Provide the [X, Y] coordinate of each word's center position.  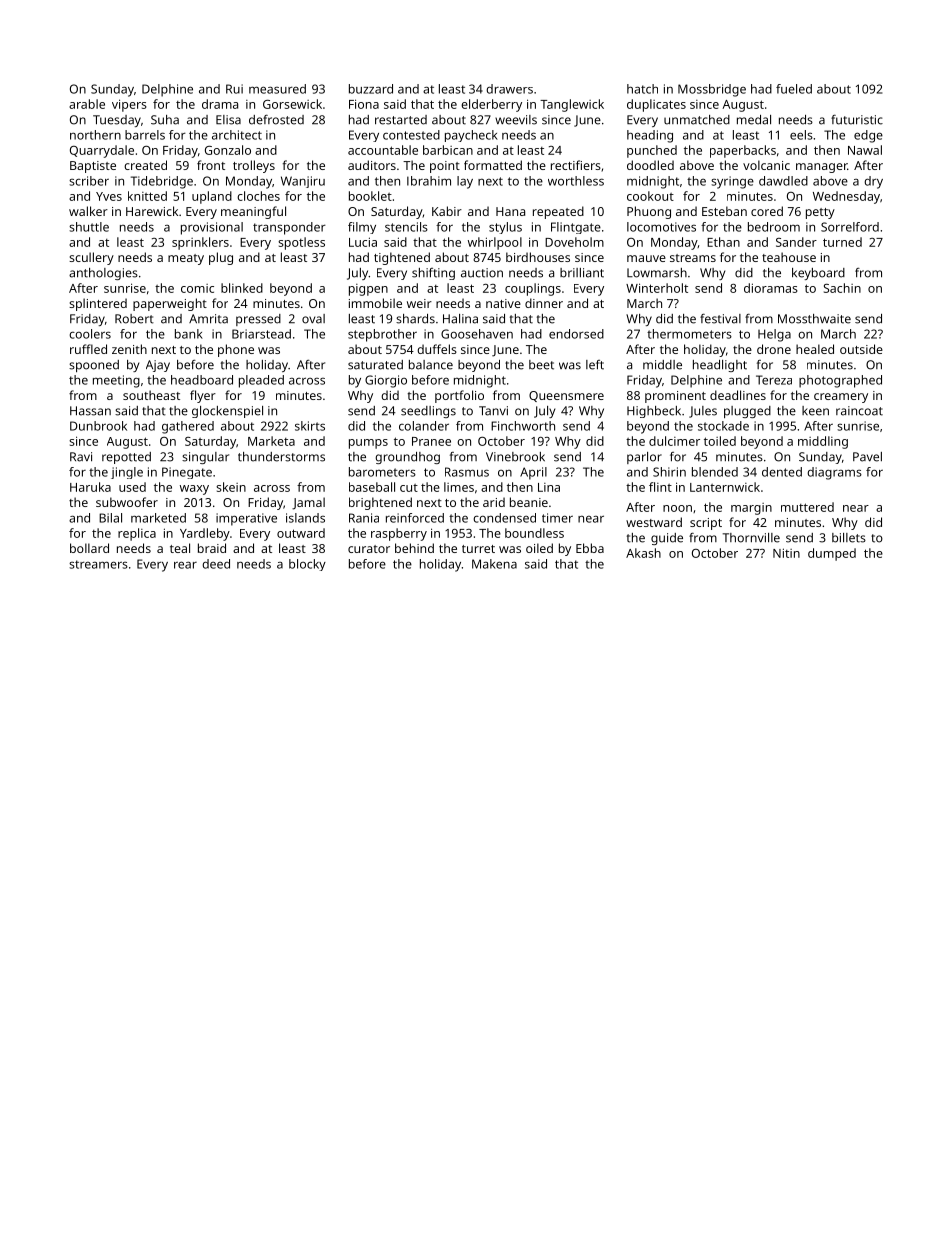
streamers [98, 564]
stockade [723, 426]
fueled [794, 89]
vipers [129, 105]
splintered [98, 304]
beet [541, 365]
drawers [509, 89]
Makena [494, 564]
